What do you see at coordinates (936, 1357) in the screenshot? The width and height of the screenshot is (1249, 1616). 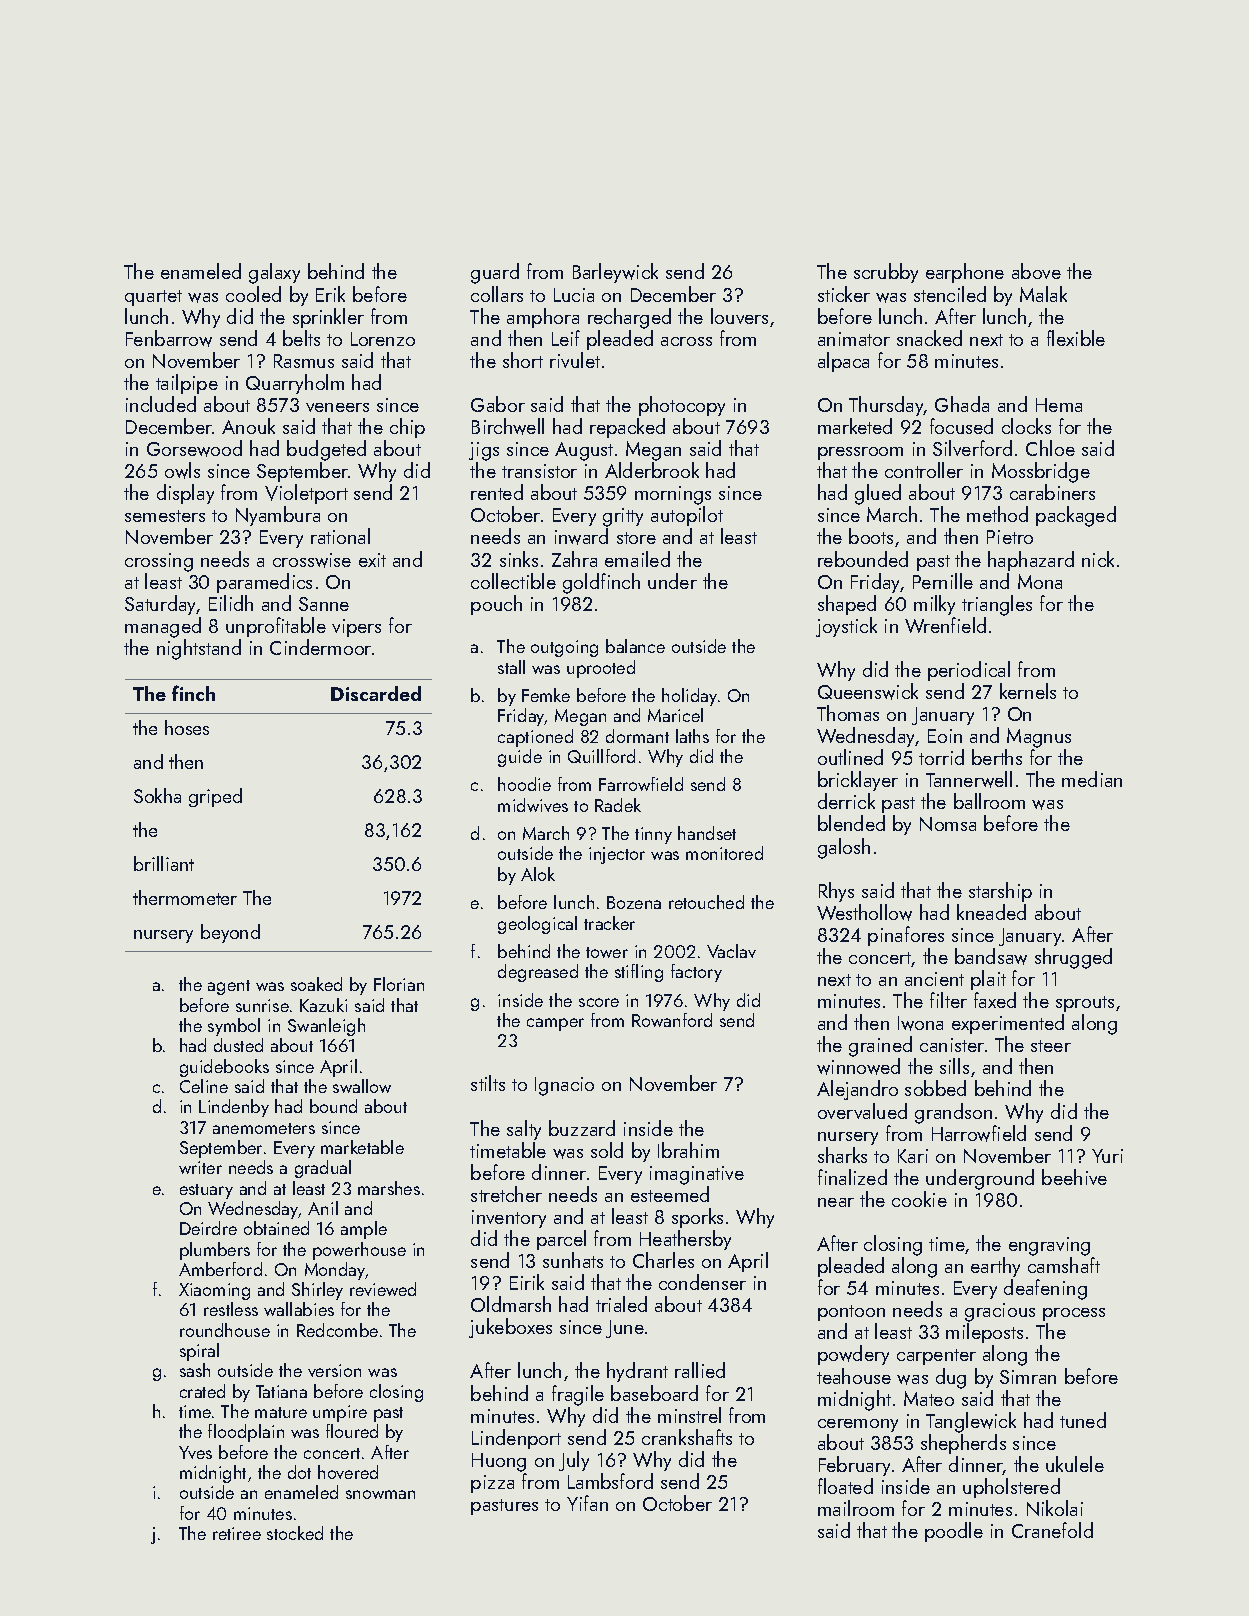 I see `carpenter` at bounding box center [936, 1357].
